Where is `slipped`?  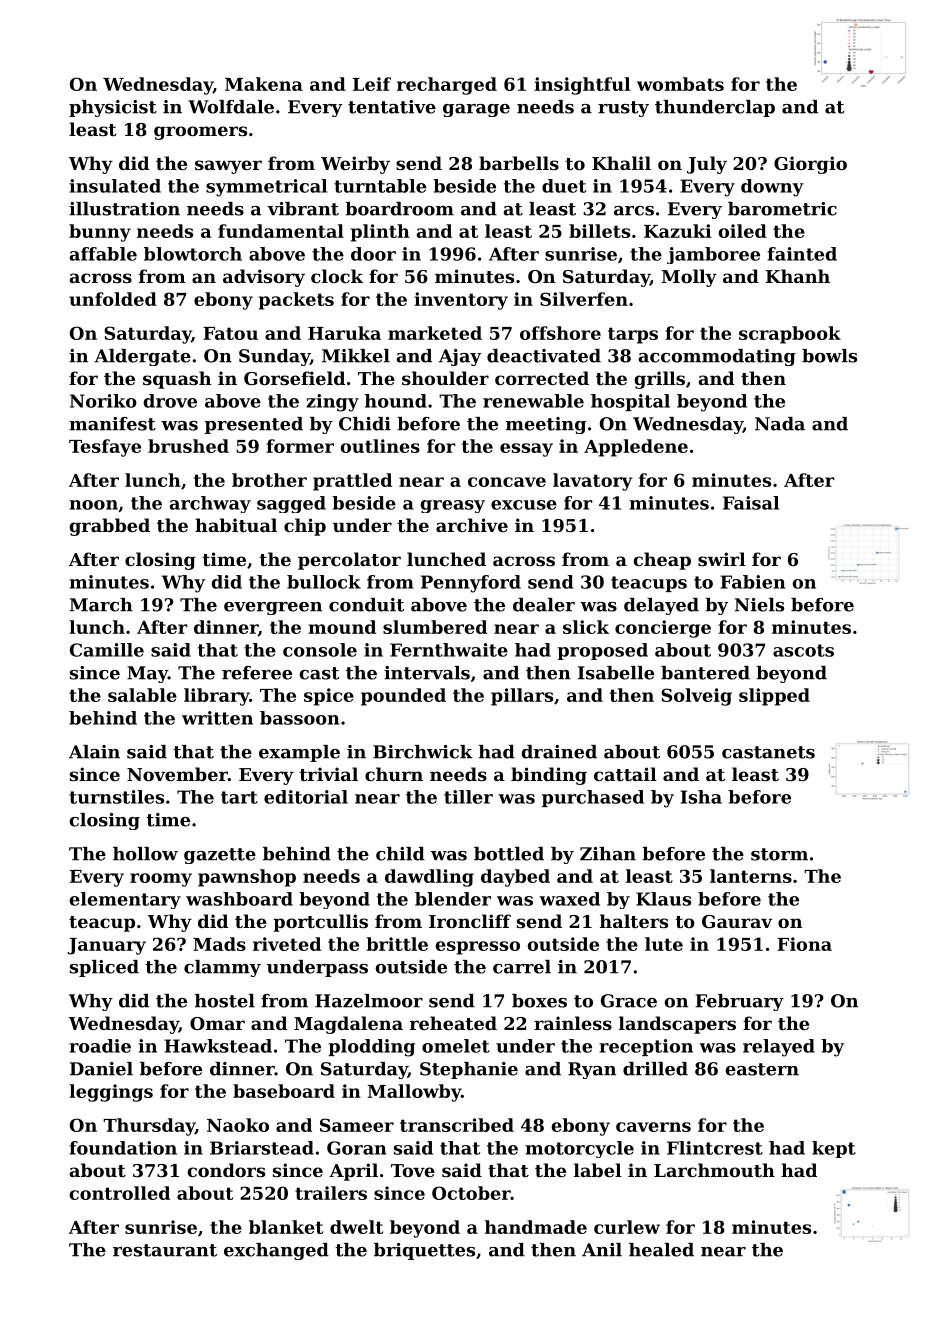
slipped is located at coordinates (774, 697).
